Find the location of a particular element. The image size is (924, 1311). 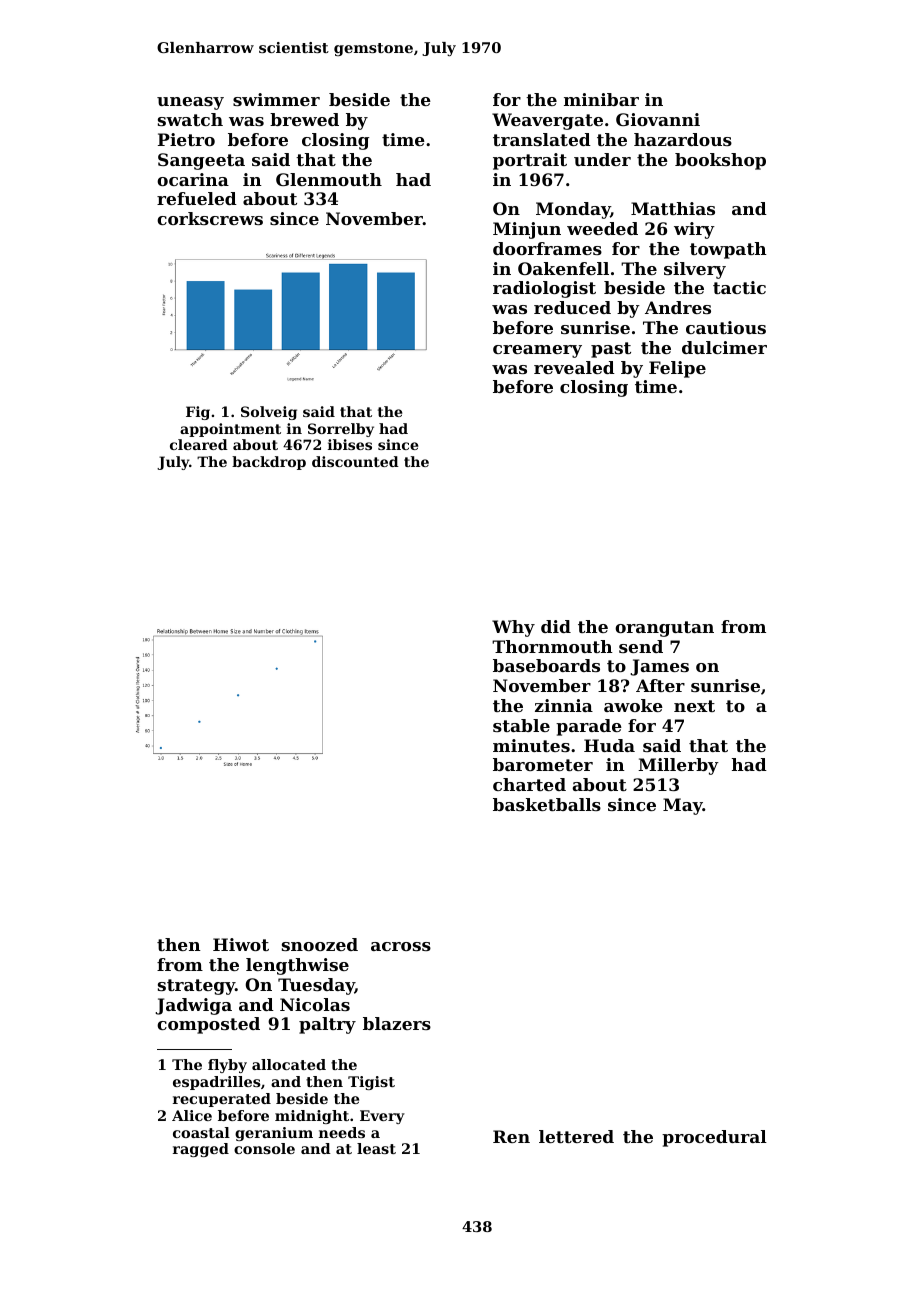

blazers is located at coordinates (397, 1023).
